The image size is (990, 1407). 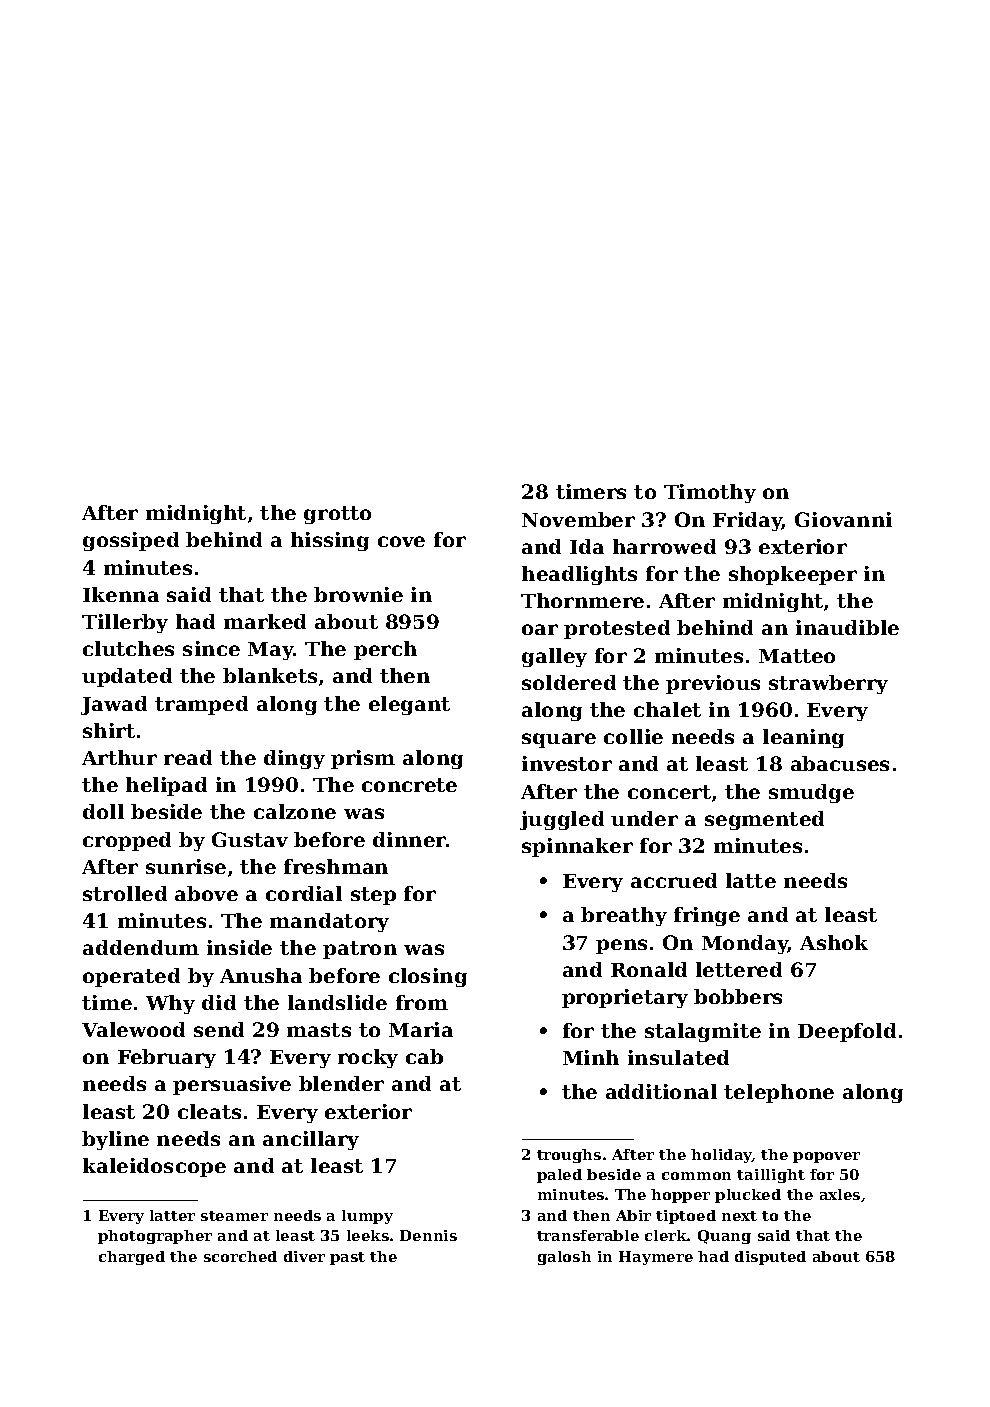 What do you see at coordinates (669, 792) in the screenshot?
I see `concert` at bounding box center [669, 792].
